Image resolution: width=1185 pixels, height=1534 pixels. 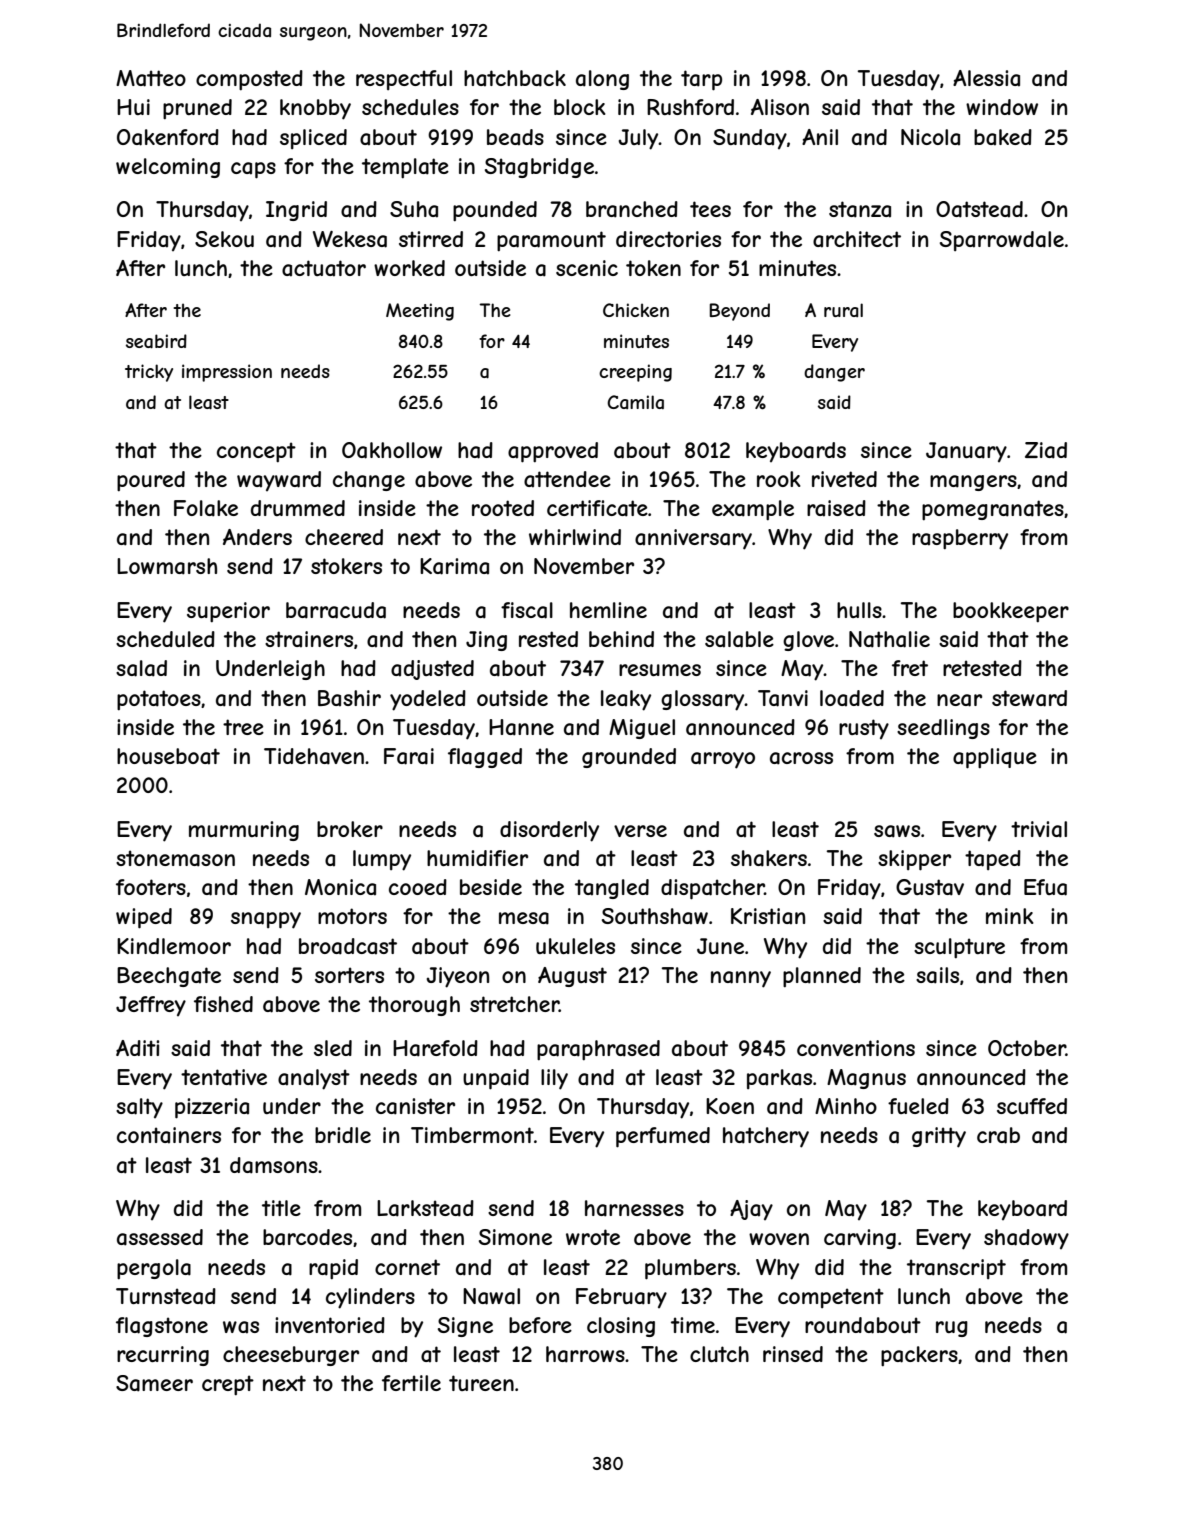 What do you see at coordinates (344, 537) in the screenshot?
I see `cheered` at bounding box center [344, 537].
